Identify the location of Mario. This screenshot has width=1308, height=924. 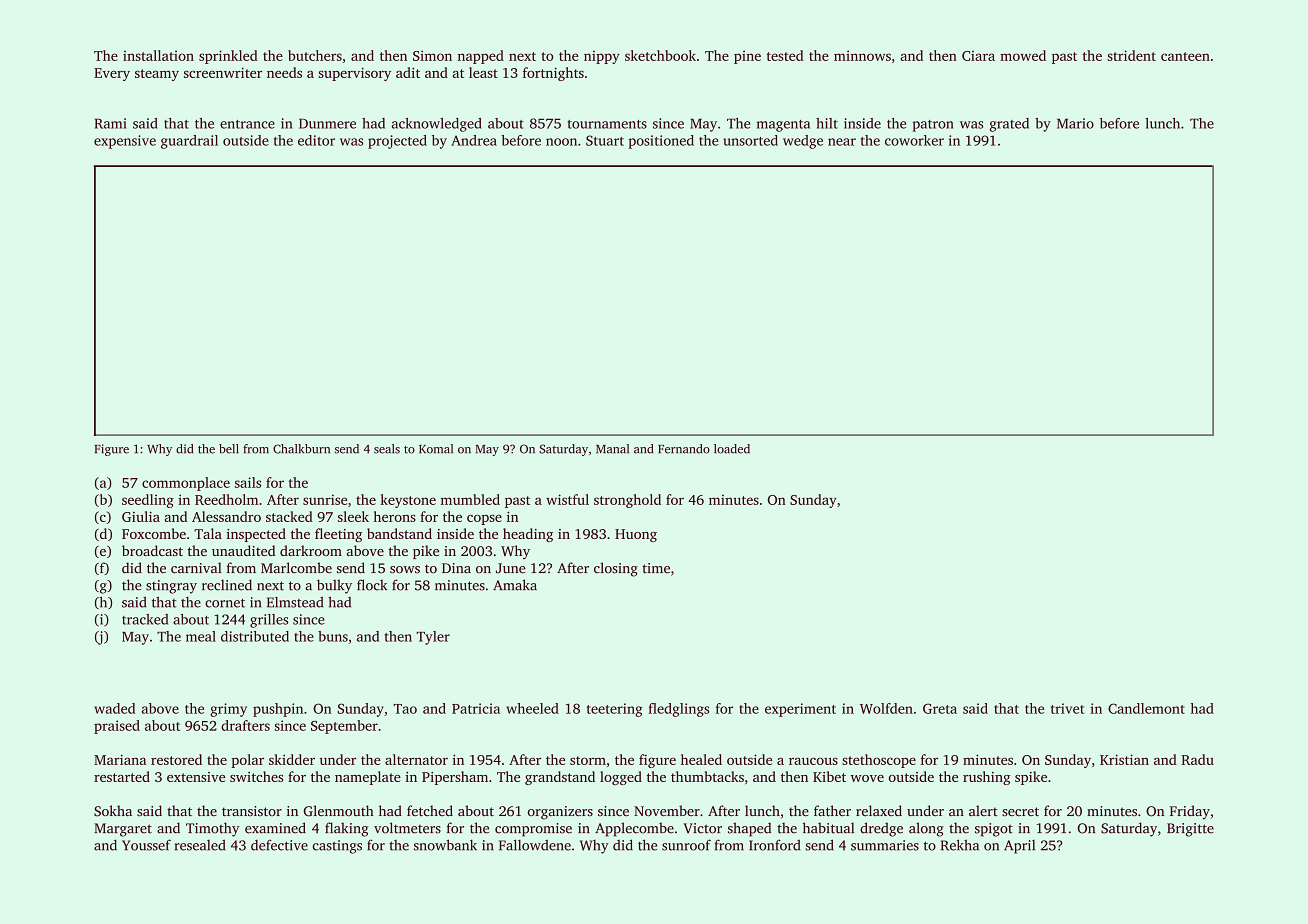
(1075, 123).
